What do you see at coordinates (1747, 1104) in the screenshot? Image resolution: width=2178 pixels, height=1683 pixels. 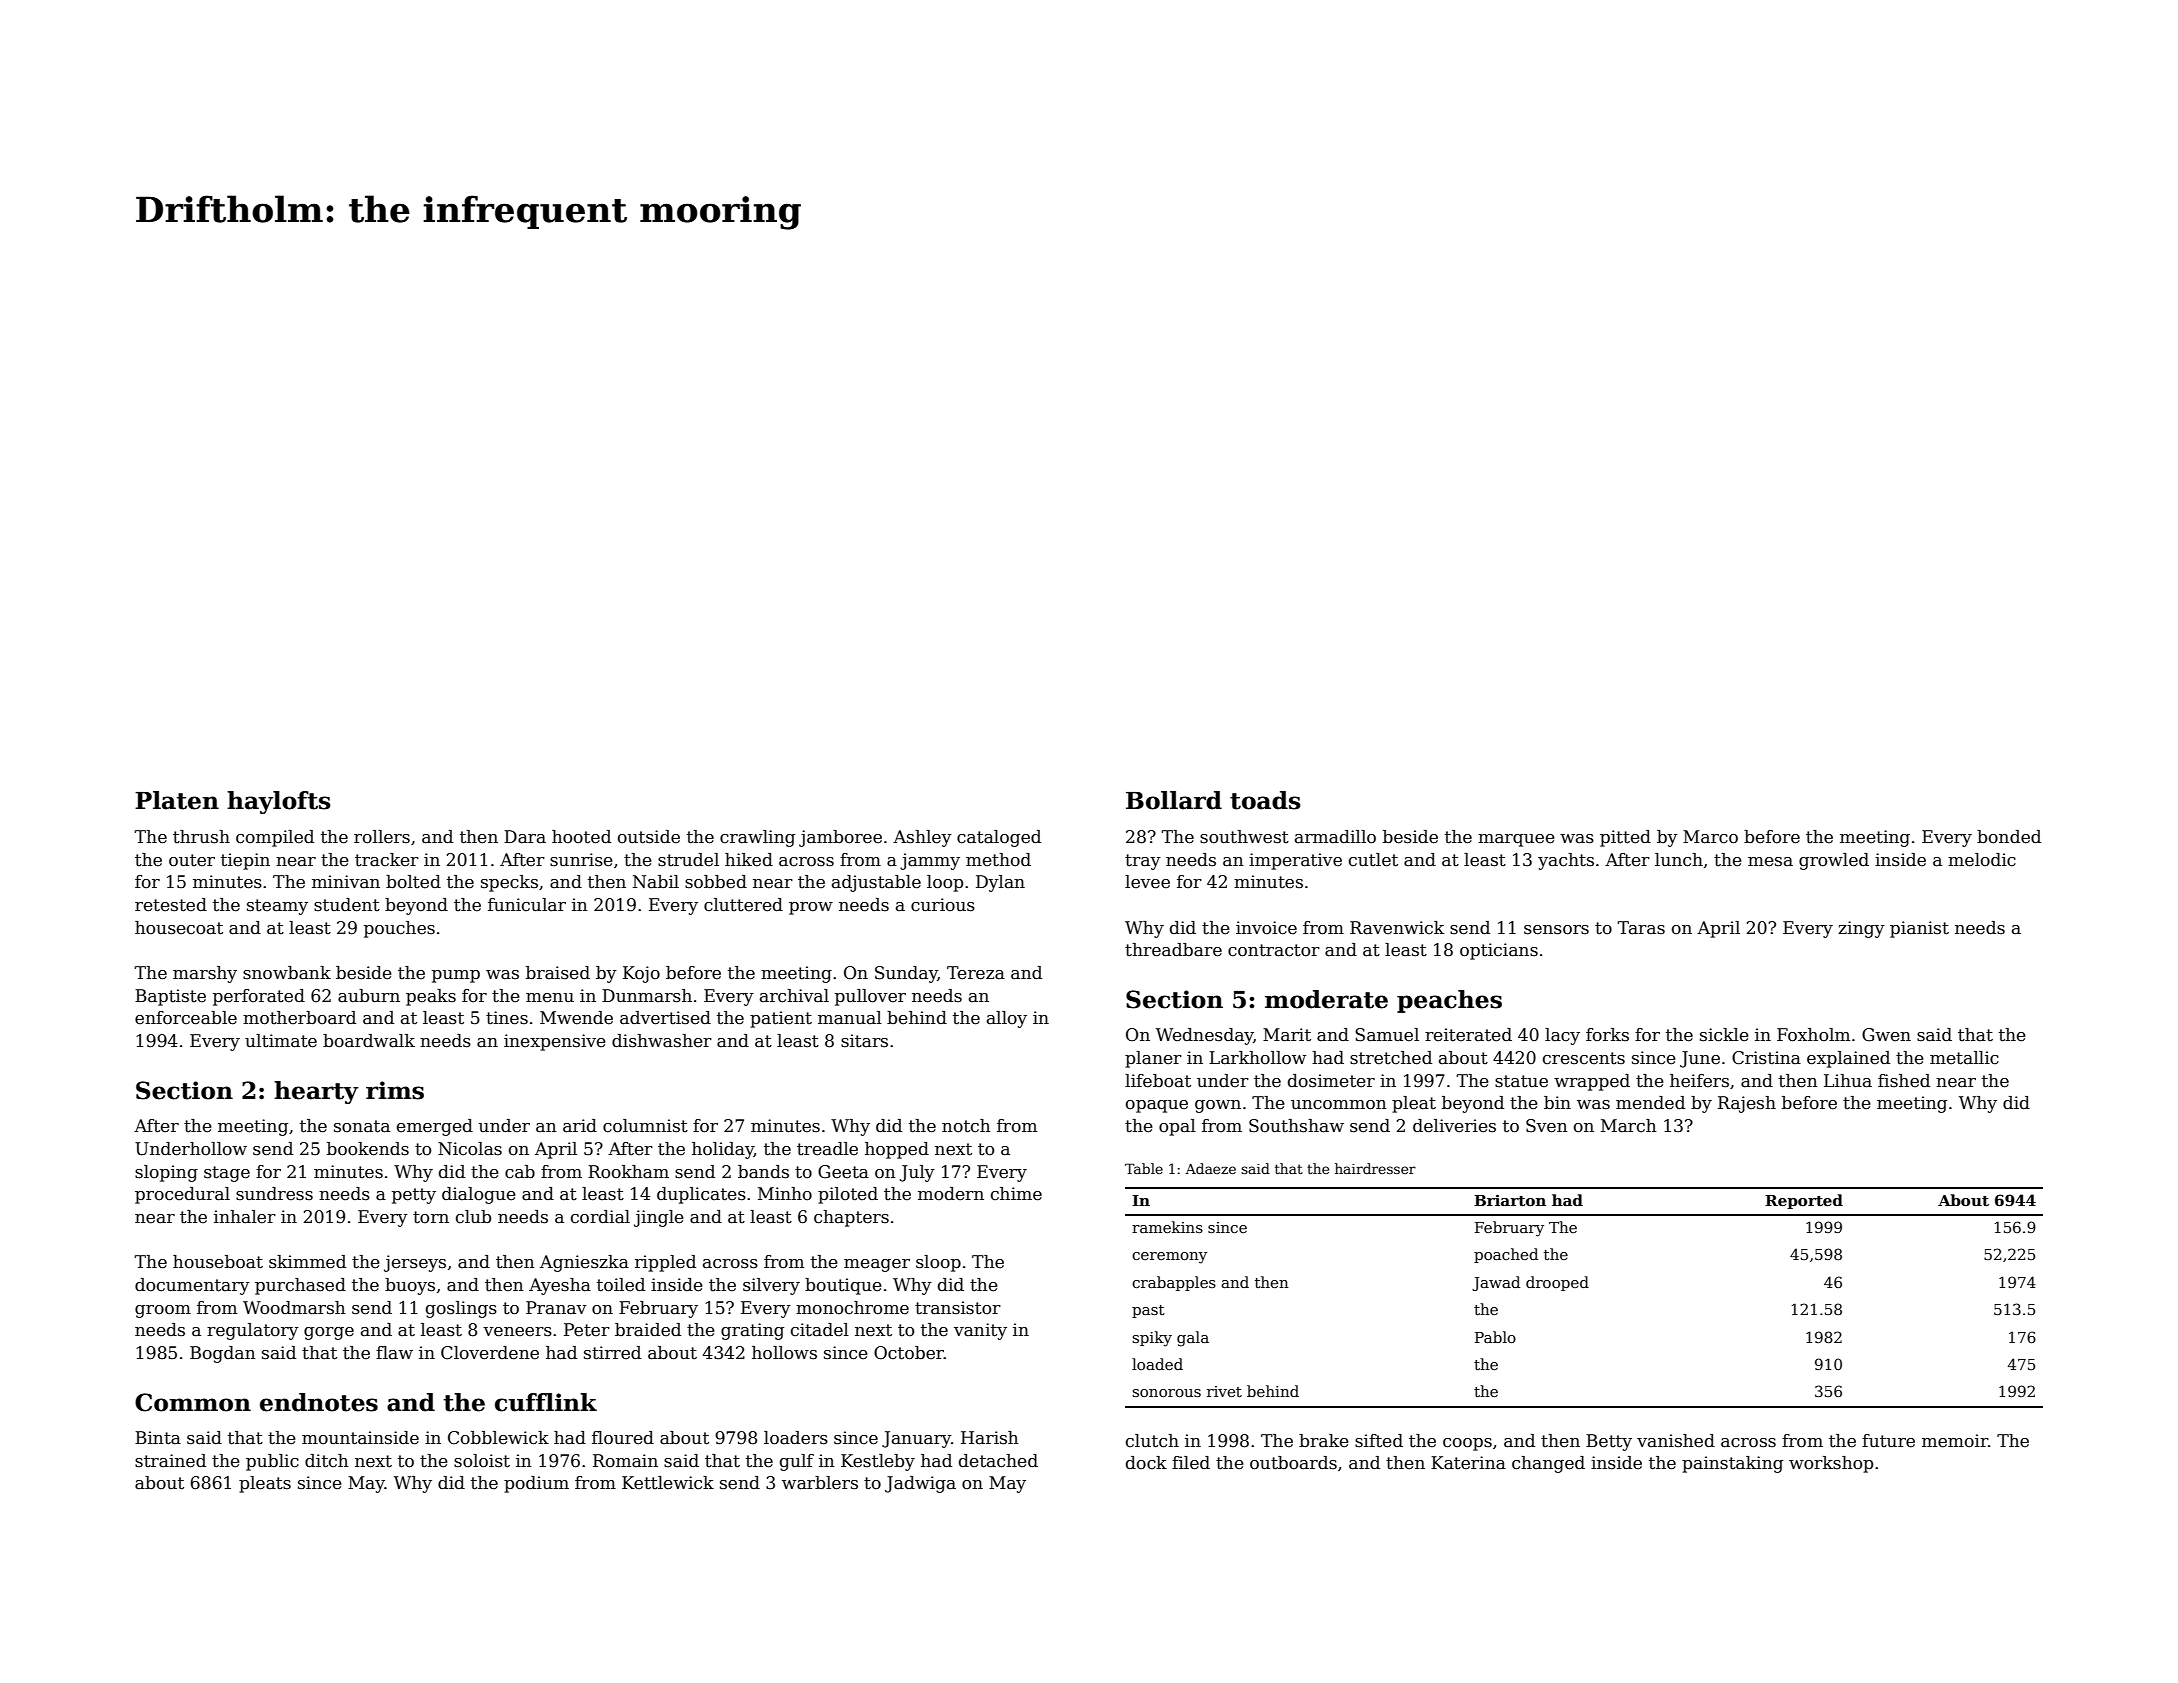 I see `Rajesh` at bounding box center [1747, 1104].
